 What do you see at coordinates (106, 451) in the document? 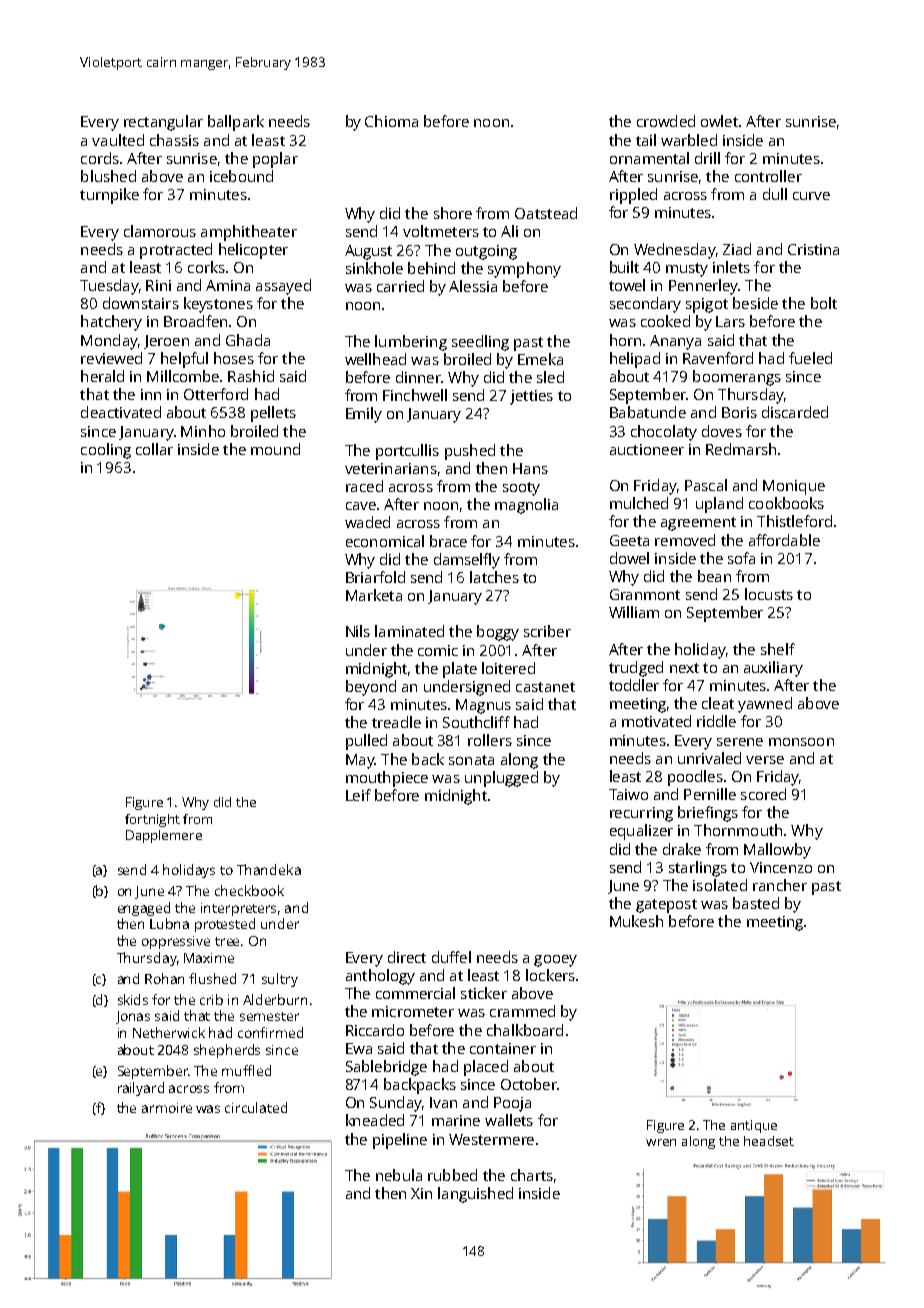
I see `cooling` at bounding box center [106, 451].
